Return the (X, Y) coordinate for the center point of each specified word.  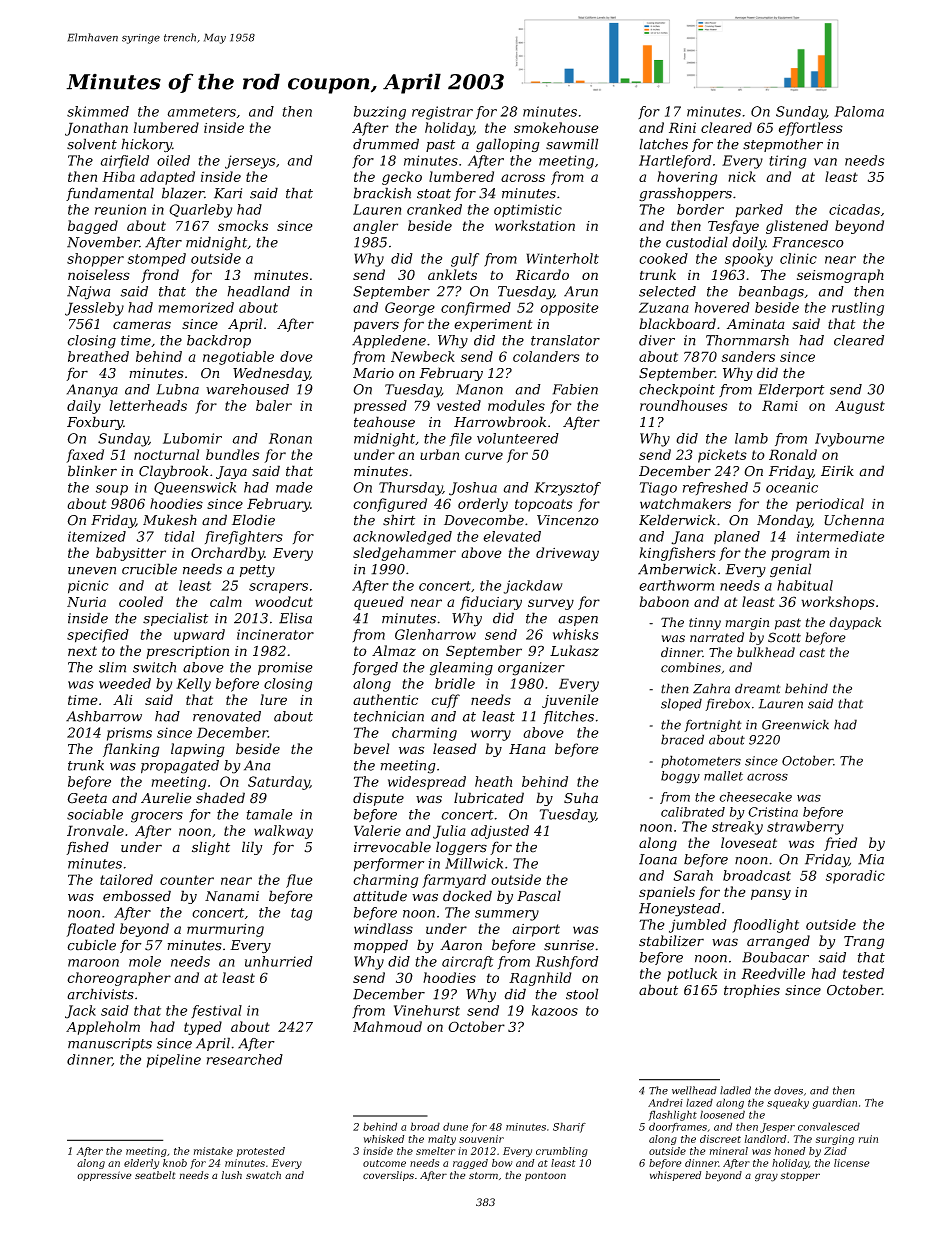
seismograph (840, 276)
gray (766, 1177)
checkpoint (677, 391)
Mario (373, 373)
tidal (180, 536)
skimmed (98, 111)
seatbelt (155, 1175)
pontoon (545, 1176)
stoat (434, 194)
